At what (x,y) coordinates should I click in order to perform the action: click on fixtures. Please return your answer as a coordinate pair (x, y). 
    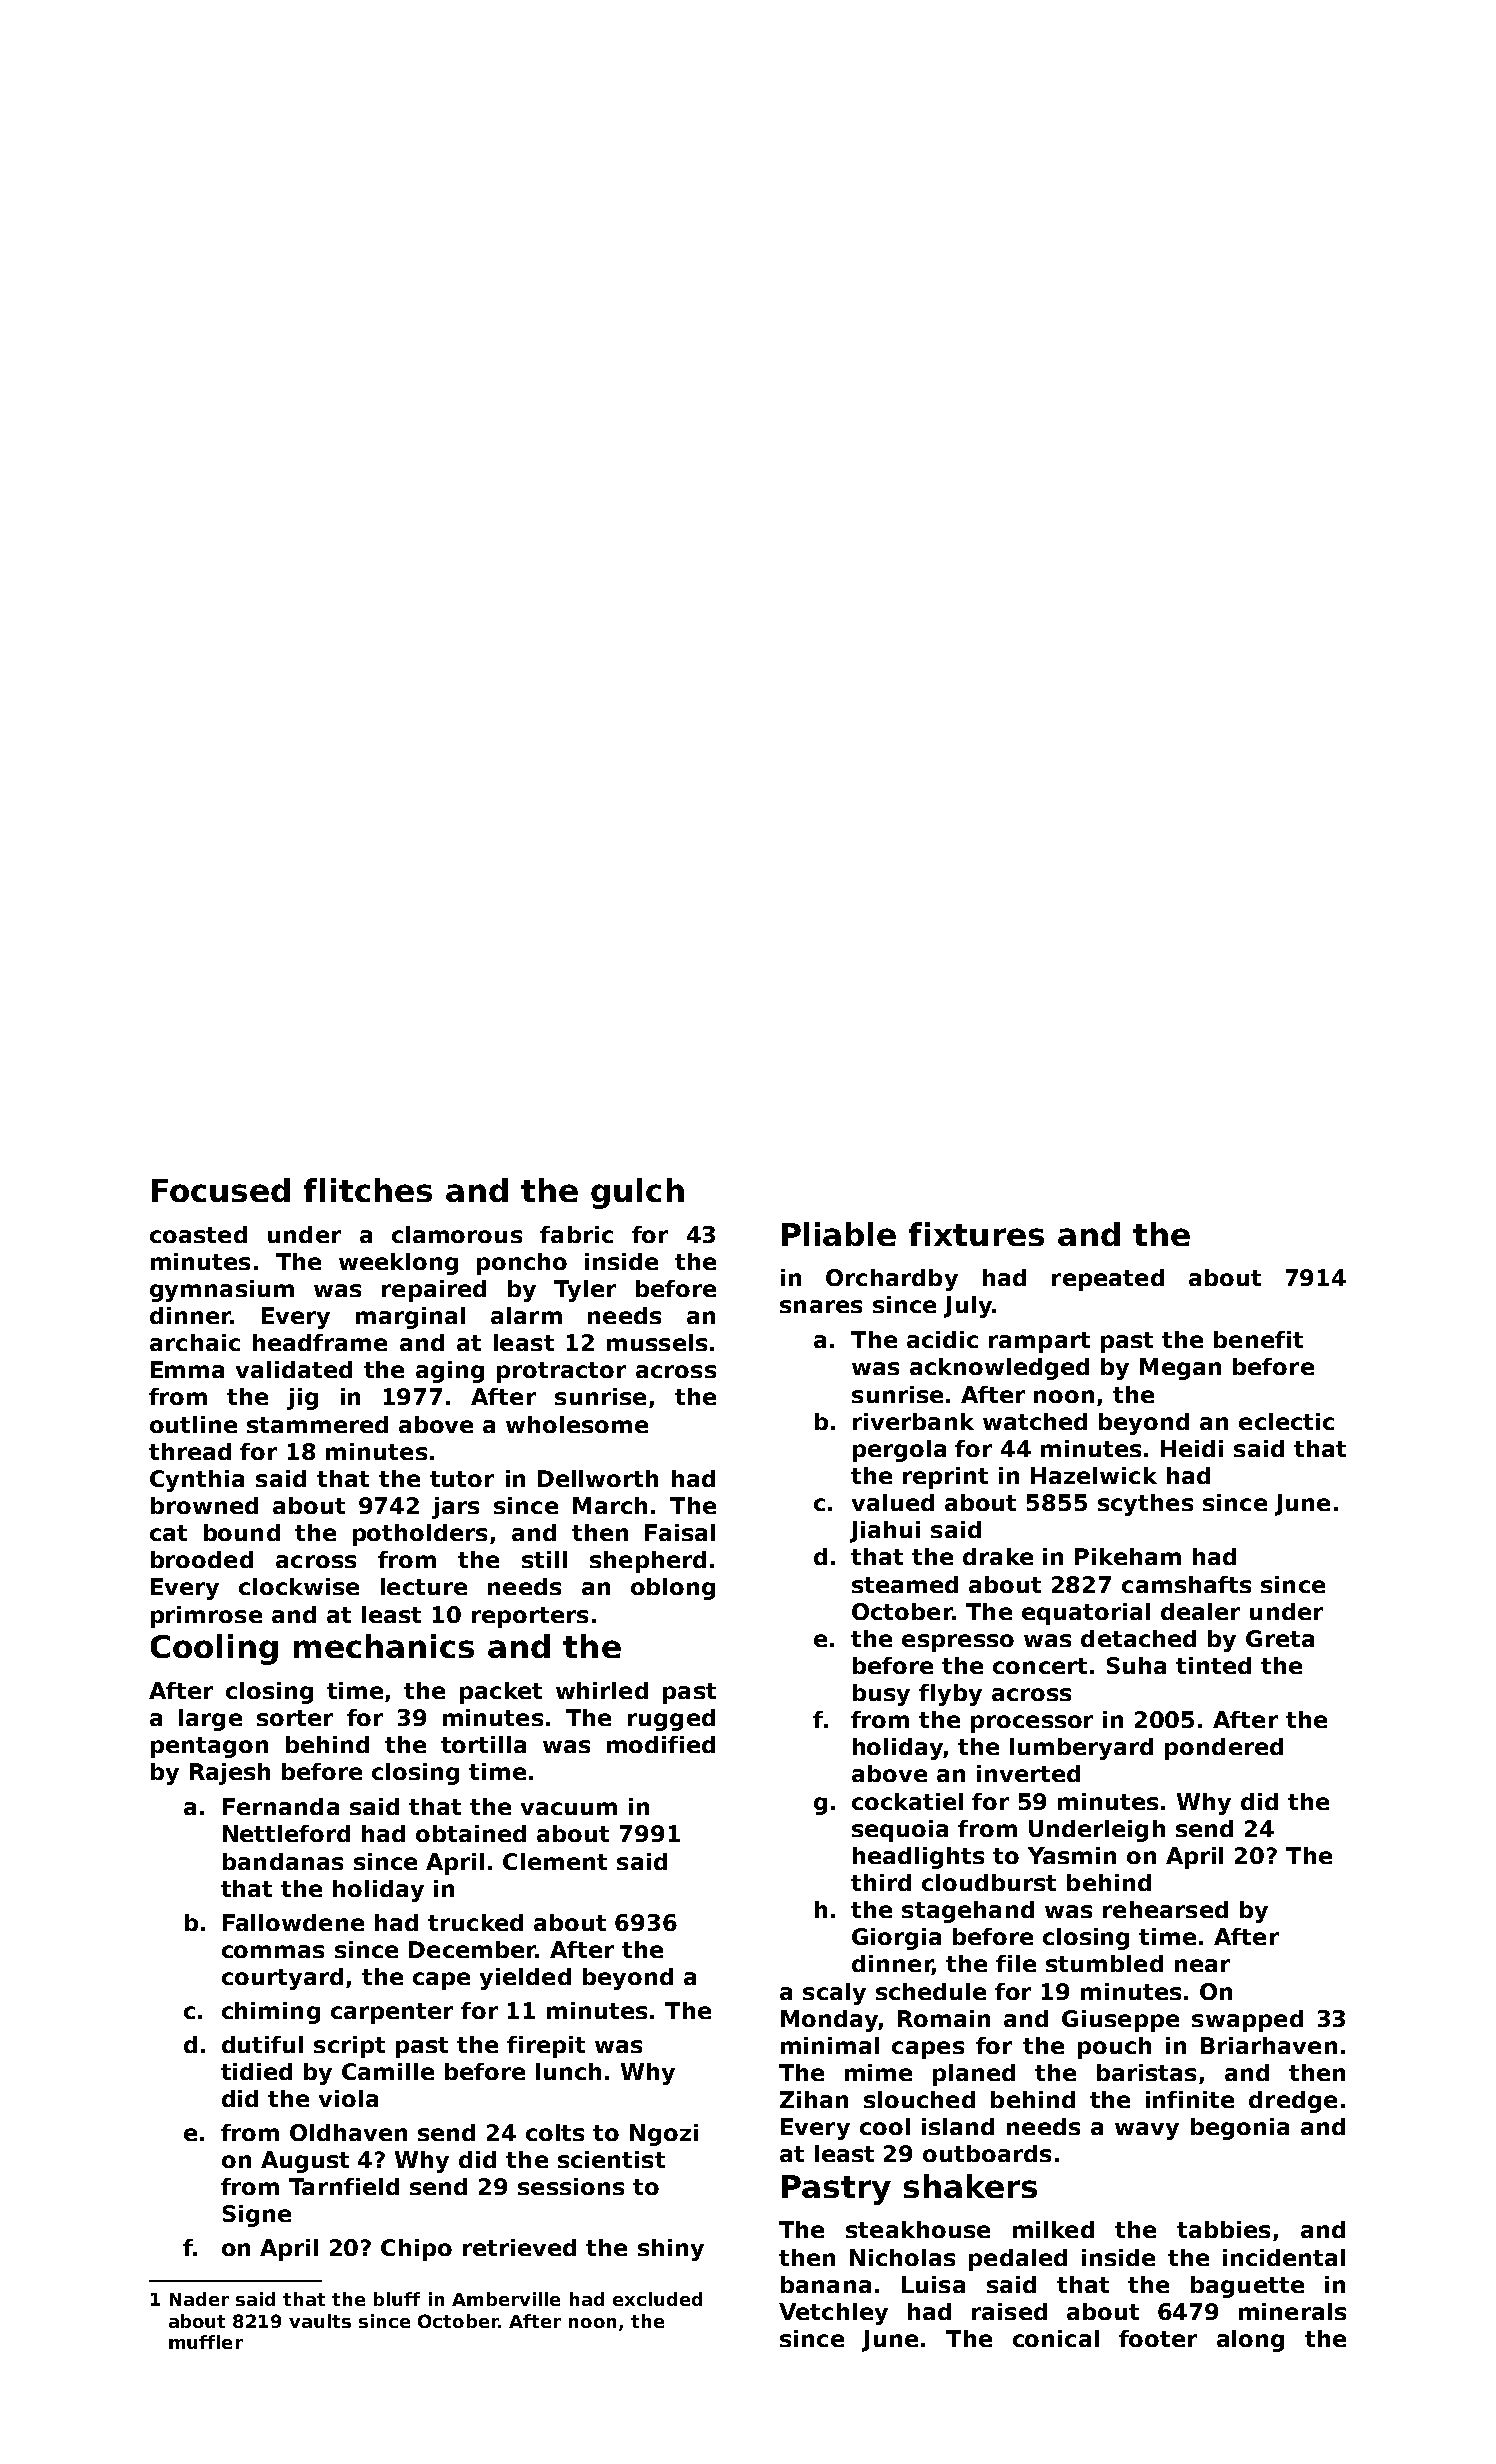
    Looking at the image, I should click on (976, 1234).
